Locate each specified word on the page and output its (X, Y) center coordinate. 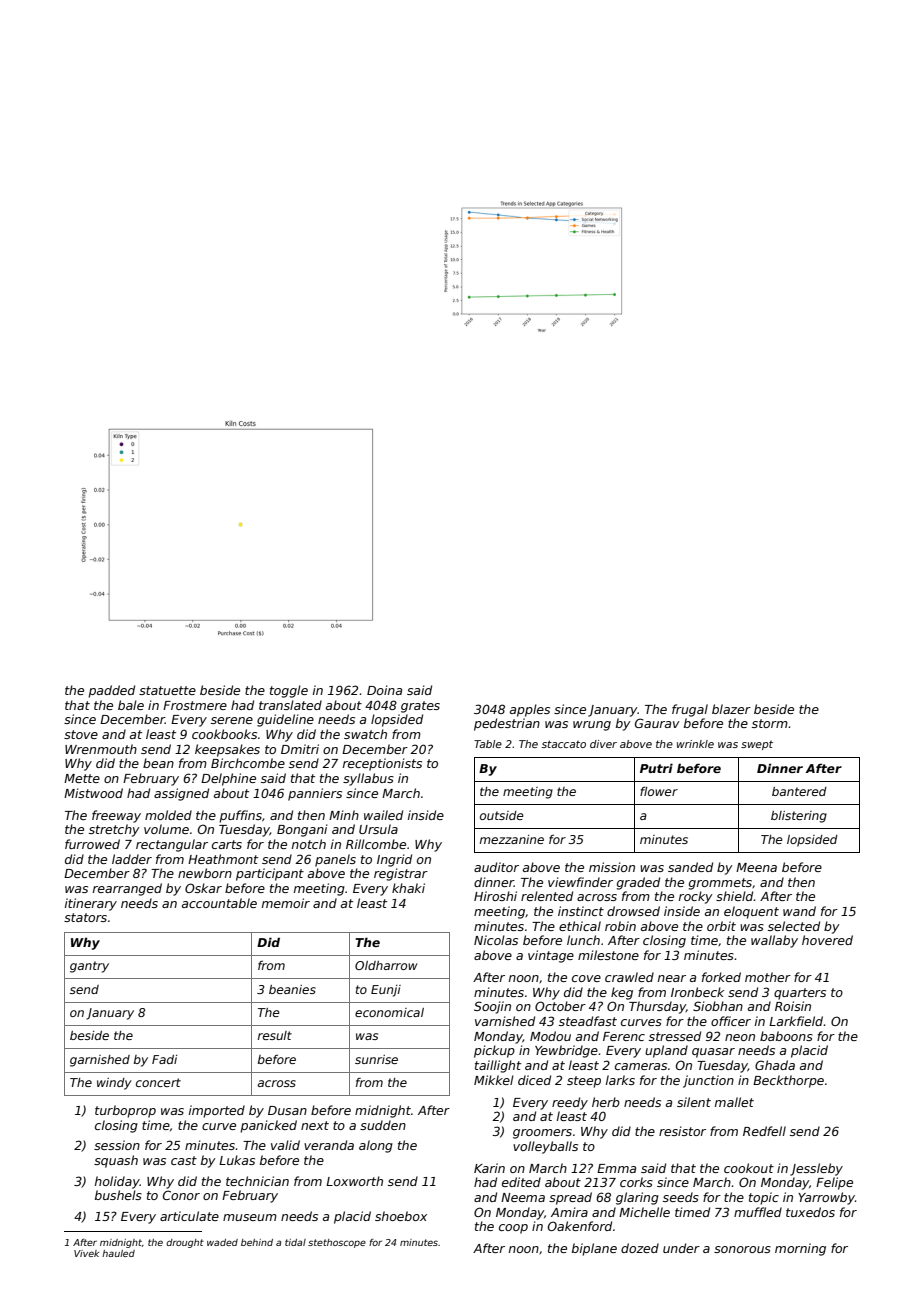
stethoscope (337, 1243)
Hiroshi (495, 896)
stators (85, 917)
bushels (118, 1195)
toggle (289, 691)
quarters (800, 994)
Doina (384, 690)
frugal (690, 710)
